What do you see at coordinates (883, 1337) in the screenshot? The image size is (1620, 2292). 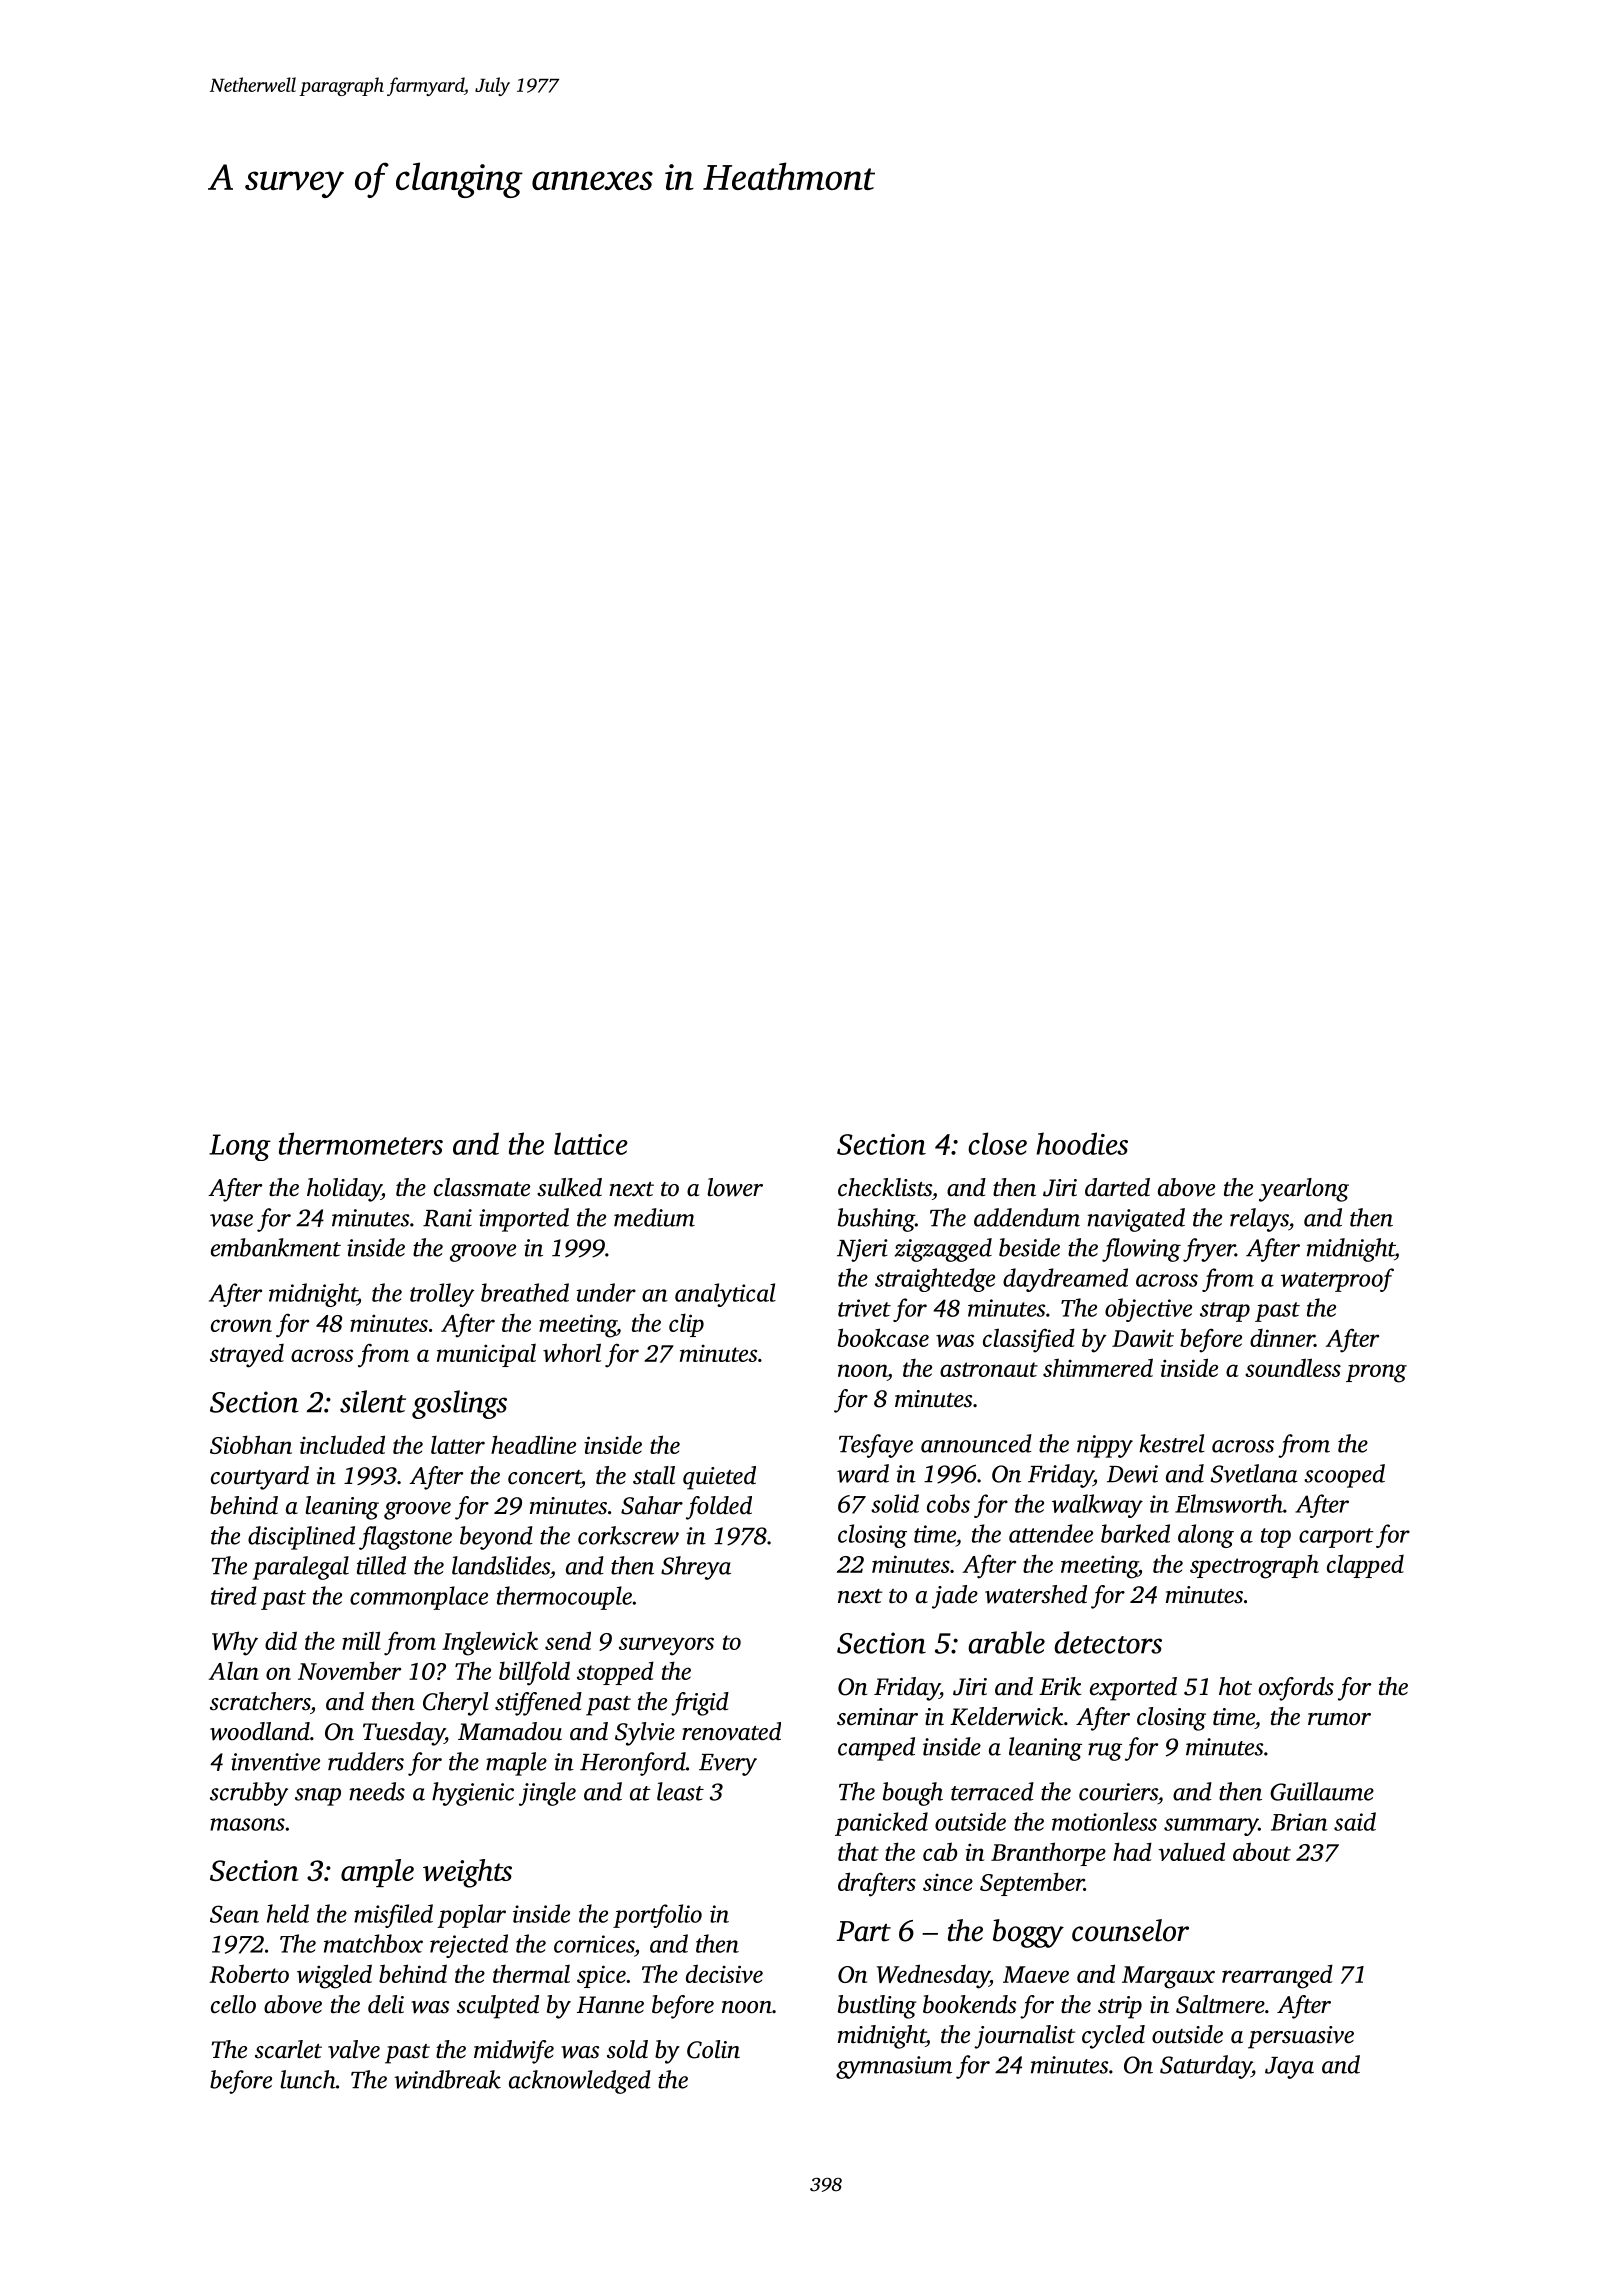 I see `bookcase` at bounding box center [883, 1337].
